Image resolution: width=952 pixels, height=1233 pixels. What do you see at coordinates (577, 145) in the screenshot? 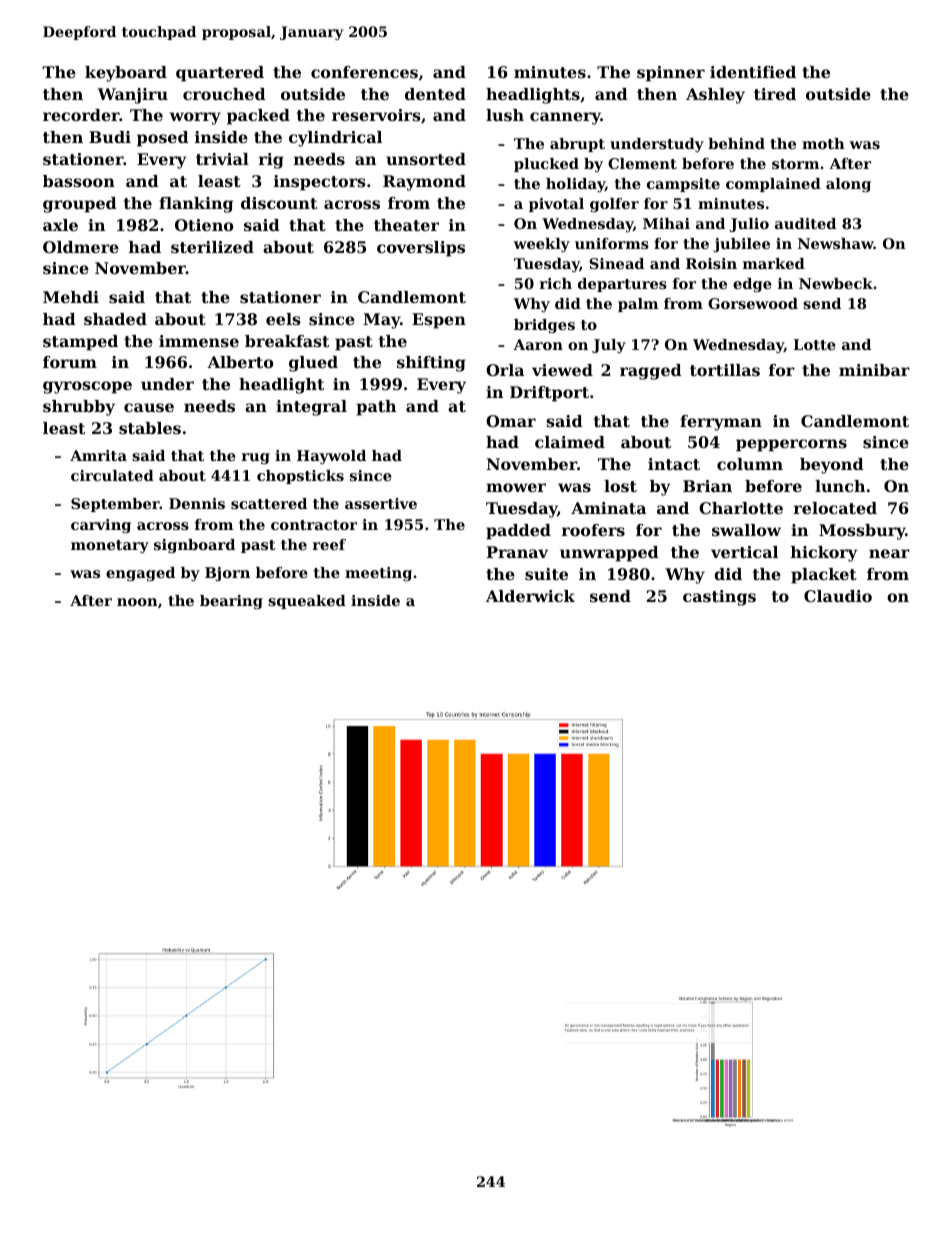
I see `abrupt` at bounding box center [577, 145].
